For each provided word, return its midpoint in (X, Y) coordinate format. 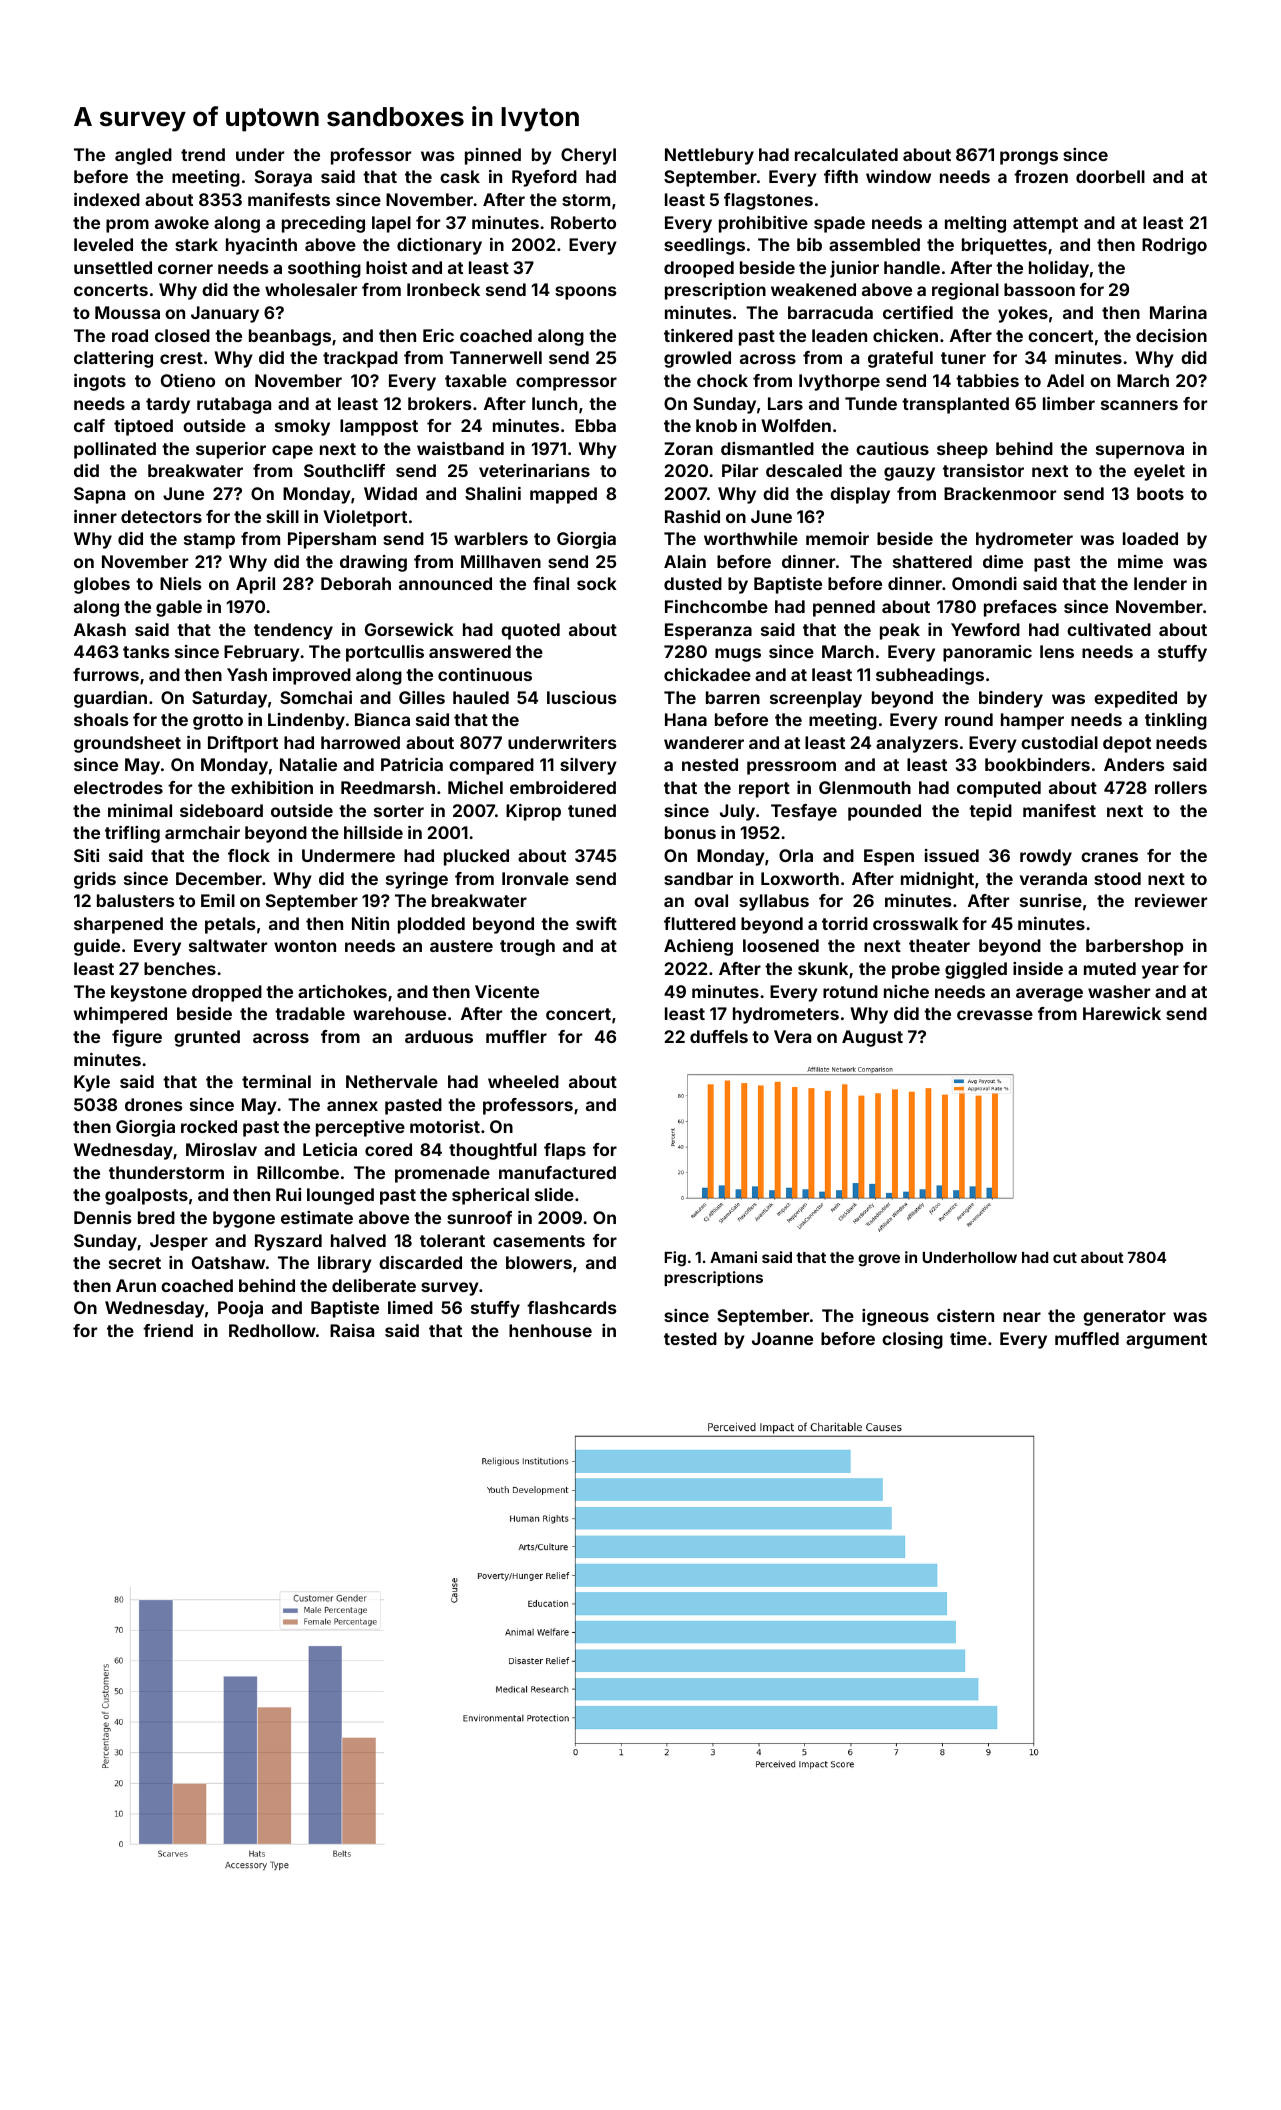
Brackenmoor (1000, 493)
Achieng (698, 947)
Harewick (1122, 1013)
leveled (103, 244)
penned (844, 608)
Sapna (99, 495)
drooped (699, 269)
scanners (1139, 405)
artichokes (342, 991)
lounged (340, 1196)
